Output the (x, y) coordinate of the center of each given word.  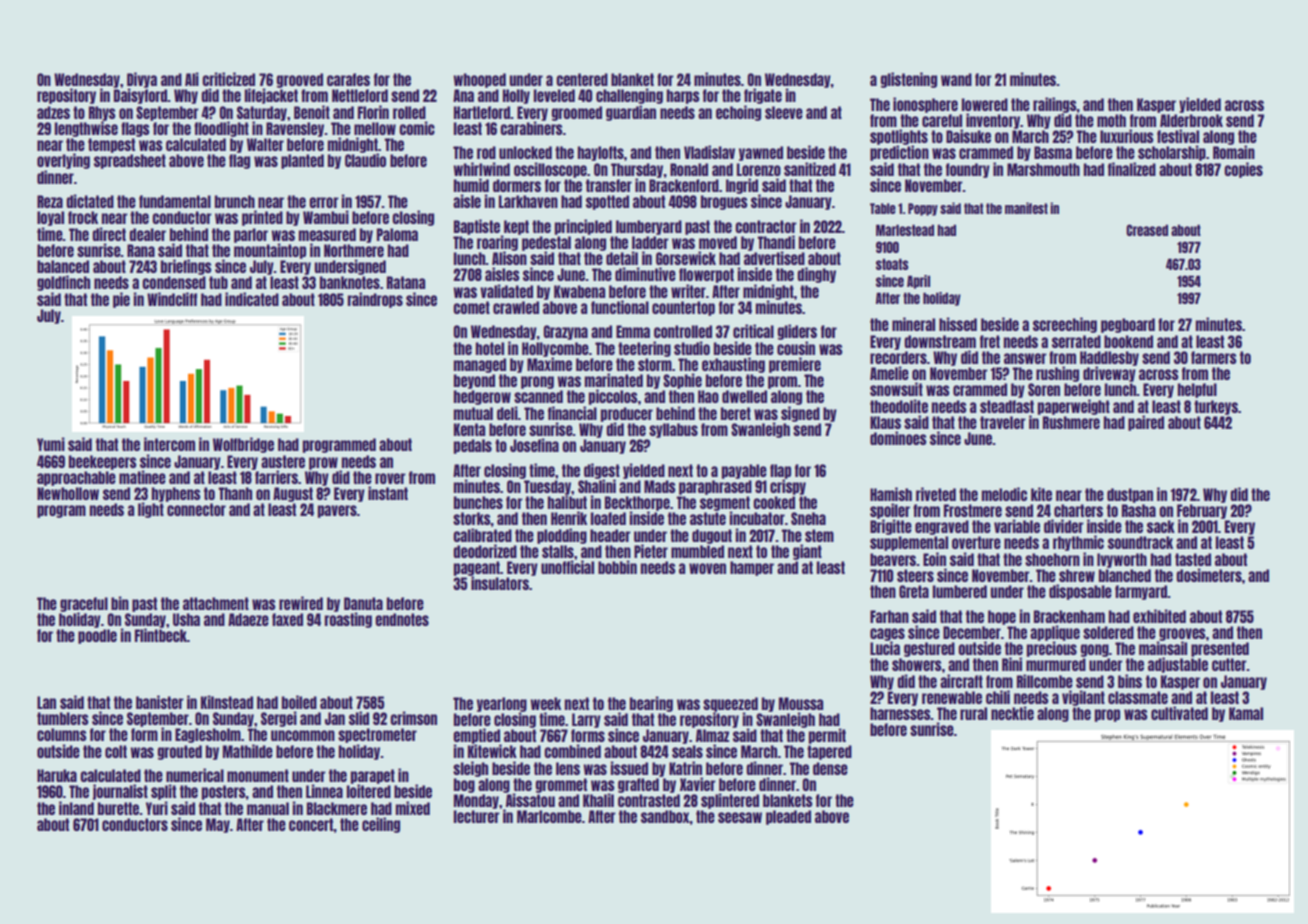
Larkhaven (528, 201)
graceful (84, 604)
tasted (1193, 559)
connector (196, 509)
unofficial (567, 567)
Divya (142, 80)
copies (1243, 170)
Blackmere (337, 808)
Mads (660, 486)
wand (956, 79)
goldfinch (63, 283)
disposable (1080, 592)
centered (582, 79)
